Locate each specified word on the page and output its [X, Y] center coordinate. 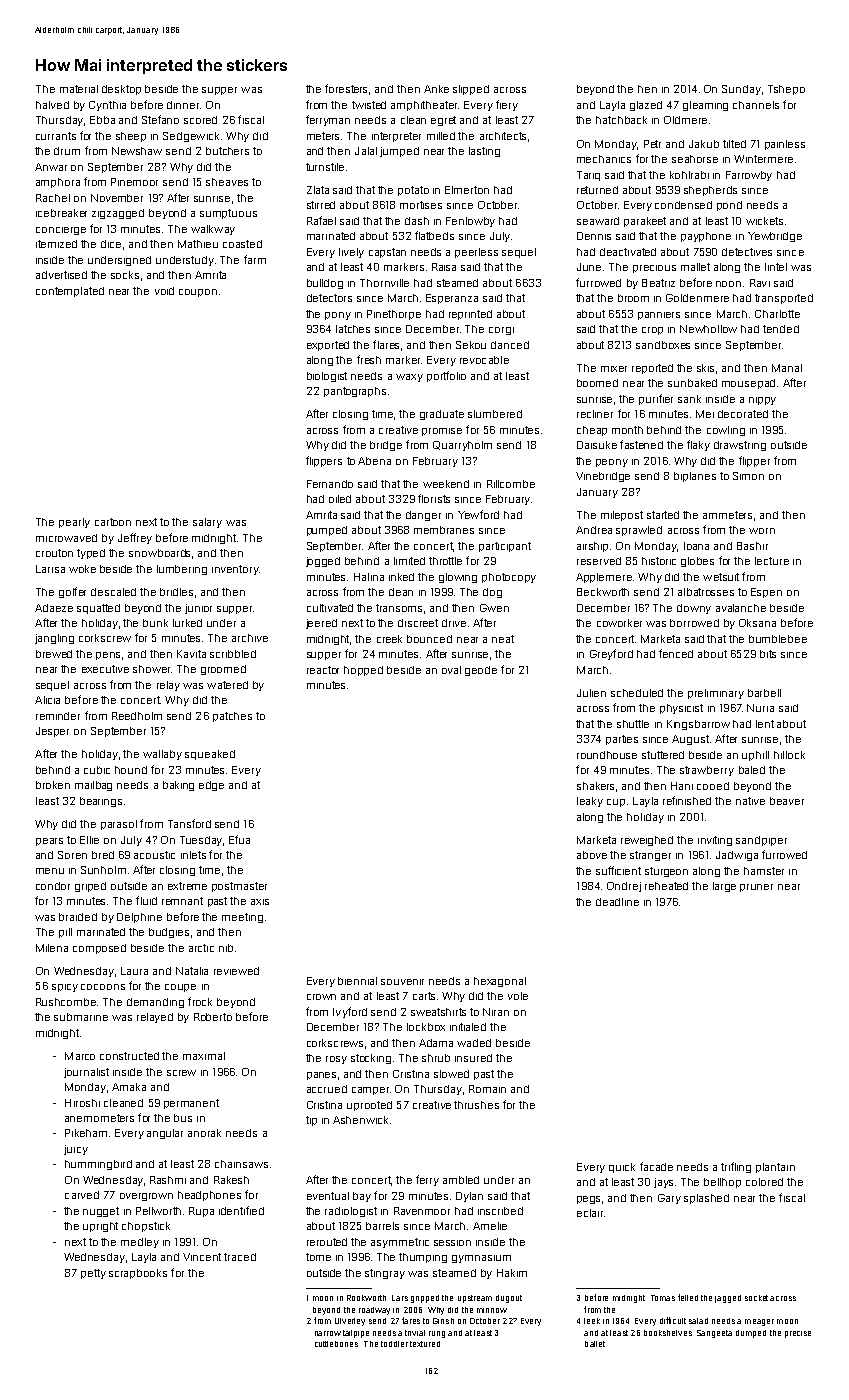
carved [82, 1195]
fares [411, 1320]
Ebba [102, 120]
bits [768, 654]
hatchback [621, 120]
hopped [363, 671]
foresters [346, 88]
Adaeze [54, 608]
